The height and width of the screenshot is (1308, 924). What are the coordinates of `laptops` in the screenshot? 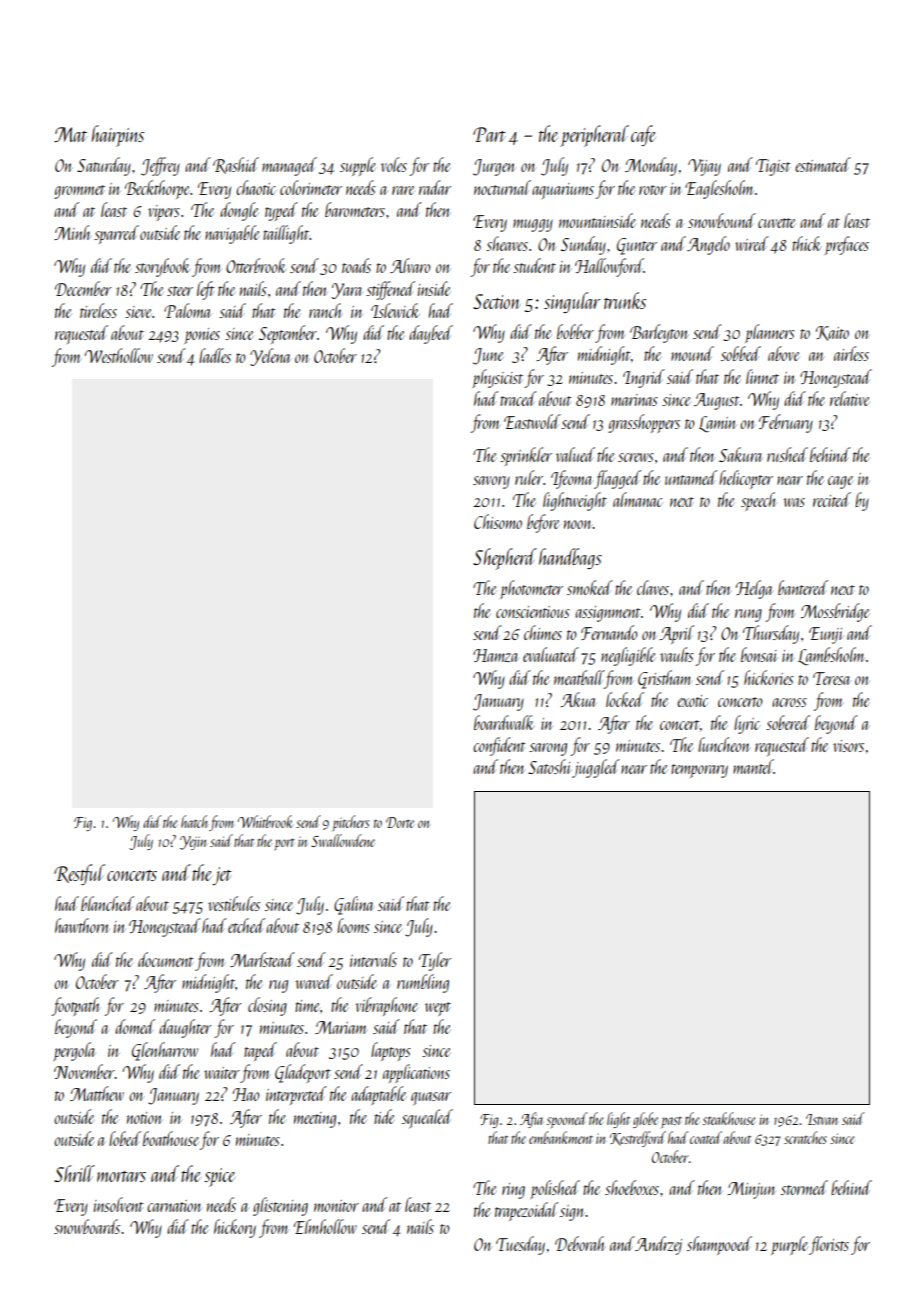 It's located at (391, 1051).
